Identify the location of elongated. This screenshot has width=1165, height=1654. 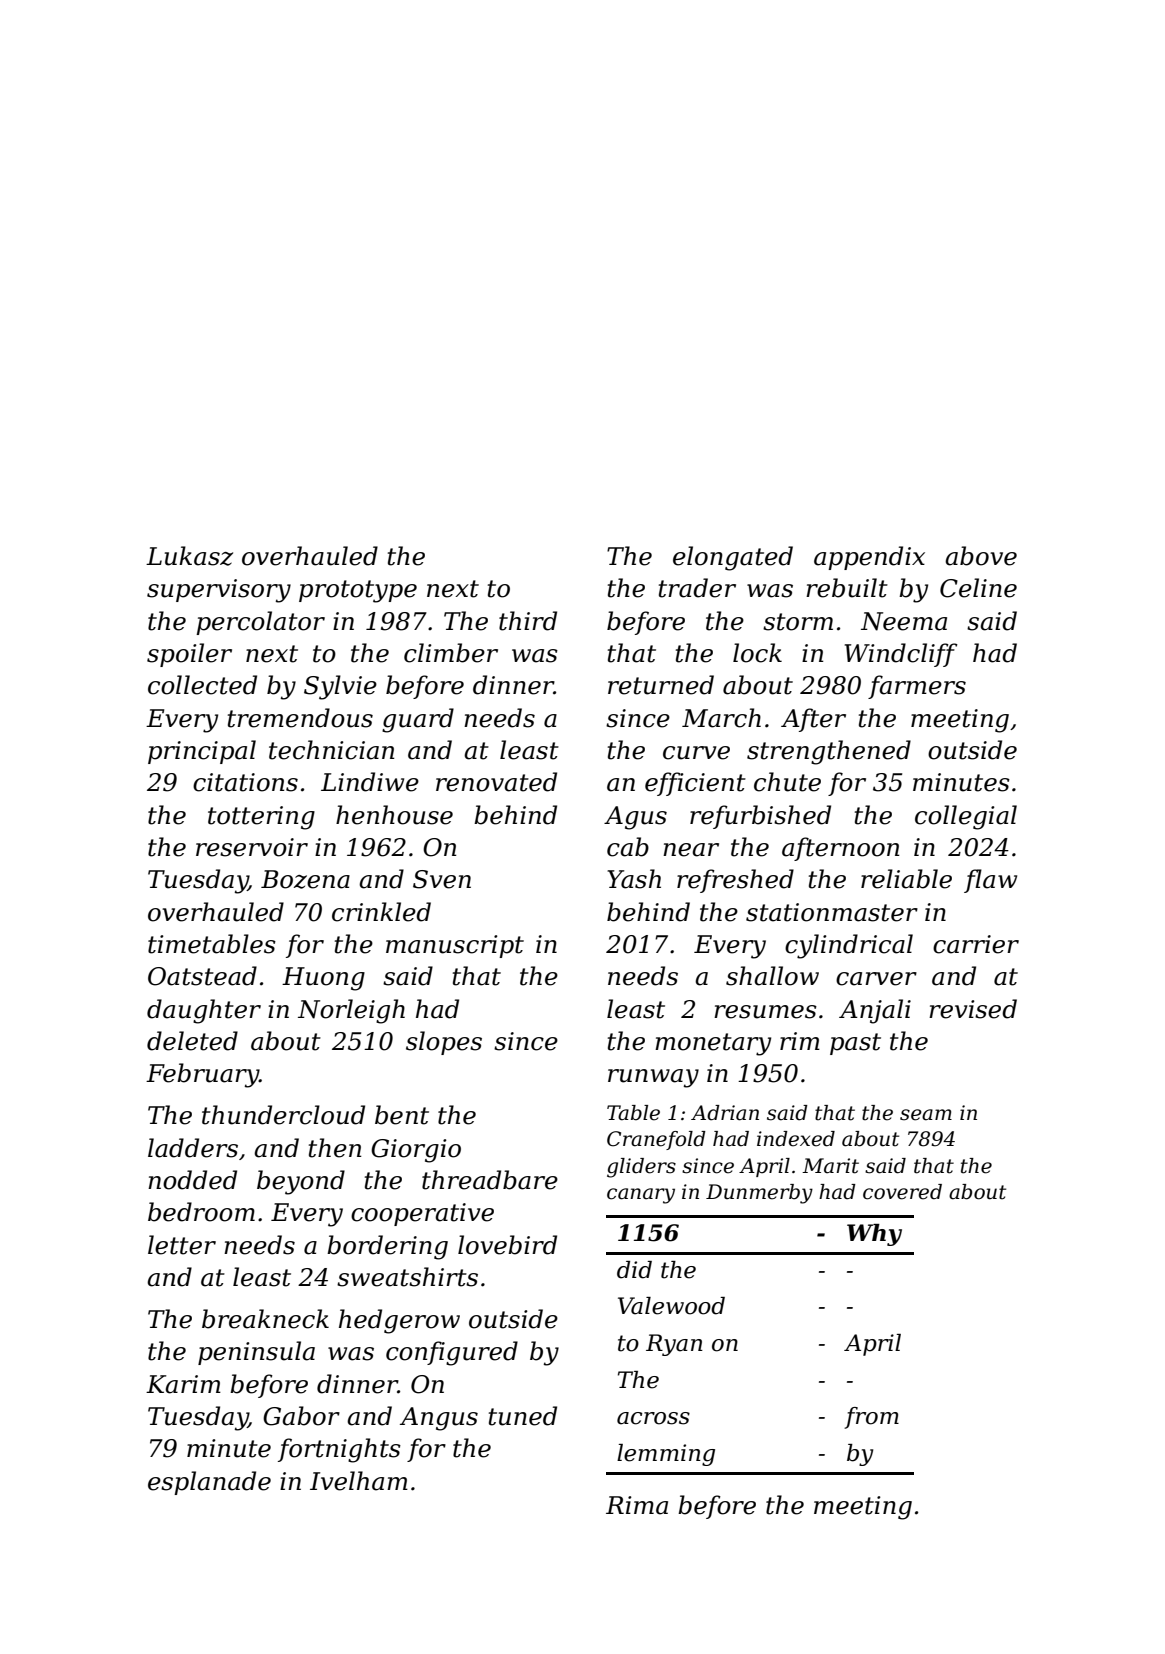
(733, 558).
